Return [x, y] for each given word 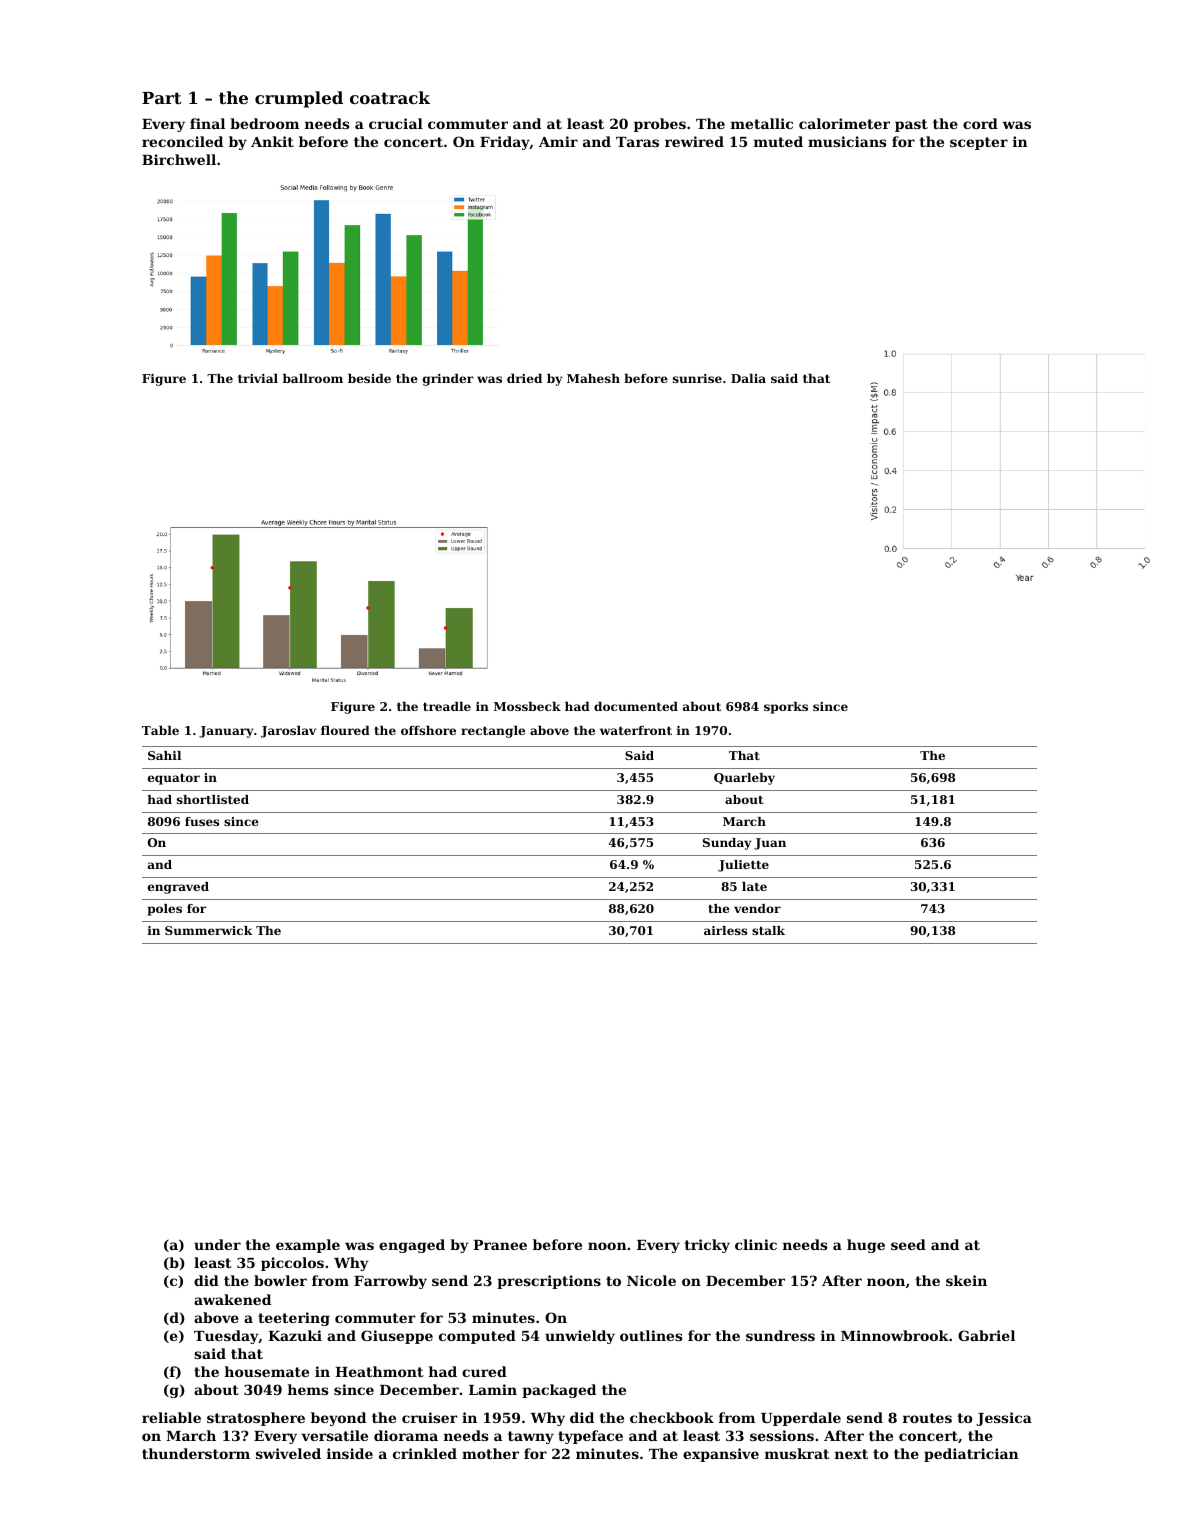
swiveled [288, 1453]
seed [908, 1244]
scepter [979, 143]
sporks [786, 707]
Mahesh [593, 378]
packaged [559, 1391]
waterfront [636, 730]
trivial [258, 378]
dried [524, 378]
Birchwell [179, 159]
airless [725, 930]
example [308, 1246]
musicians [847, 141]
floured [345, 730]
